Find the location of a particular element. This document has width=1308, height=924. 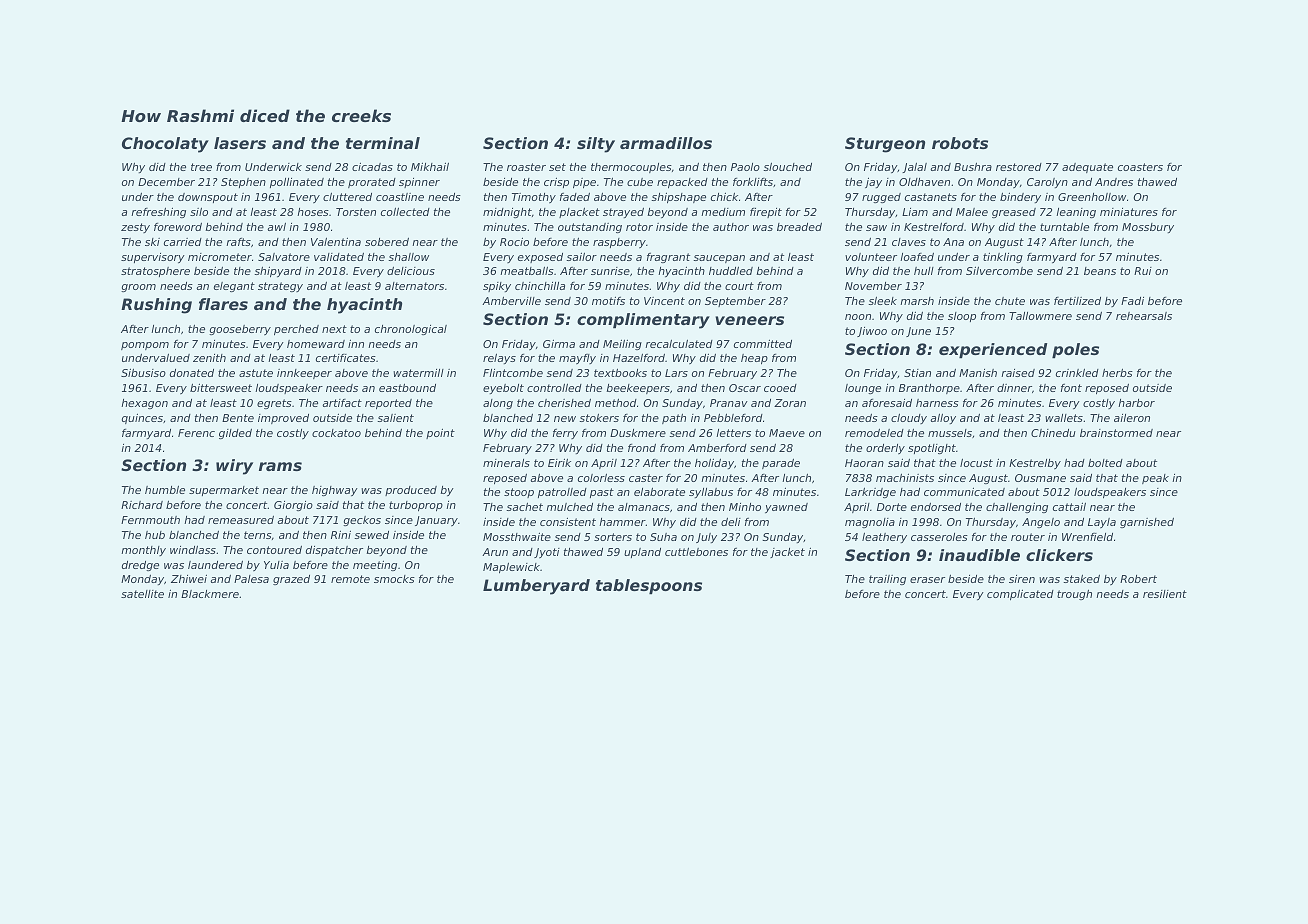

innkeeper is located at coordinates (304, 374).
